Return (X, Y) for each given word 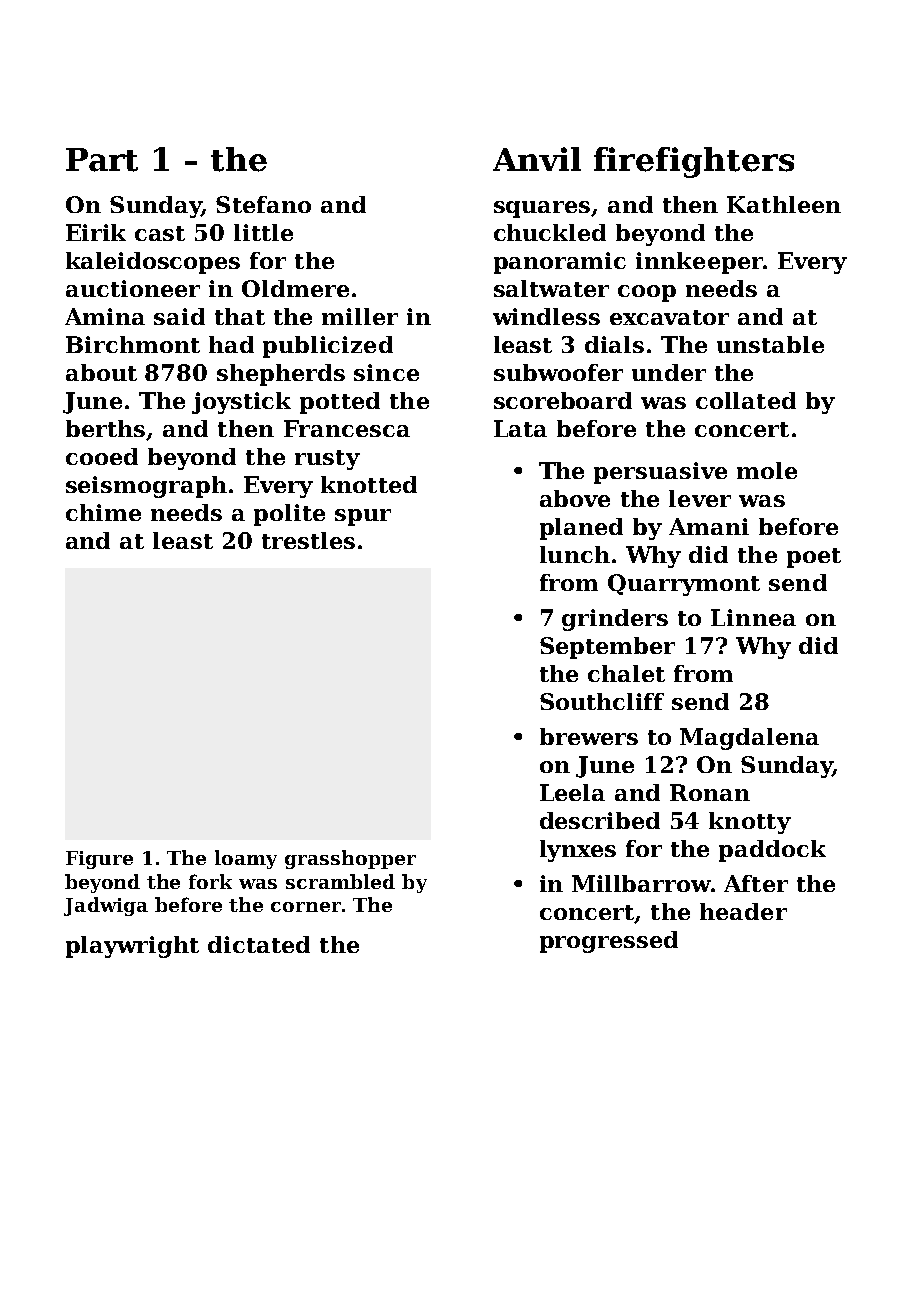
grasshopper (350, 859)
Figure (99, 860)
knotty (750, 823)
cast (160, 233)
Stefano (263, 204)
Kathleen (784, 204)
